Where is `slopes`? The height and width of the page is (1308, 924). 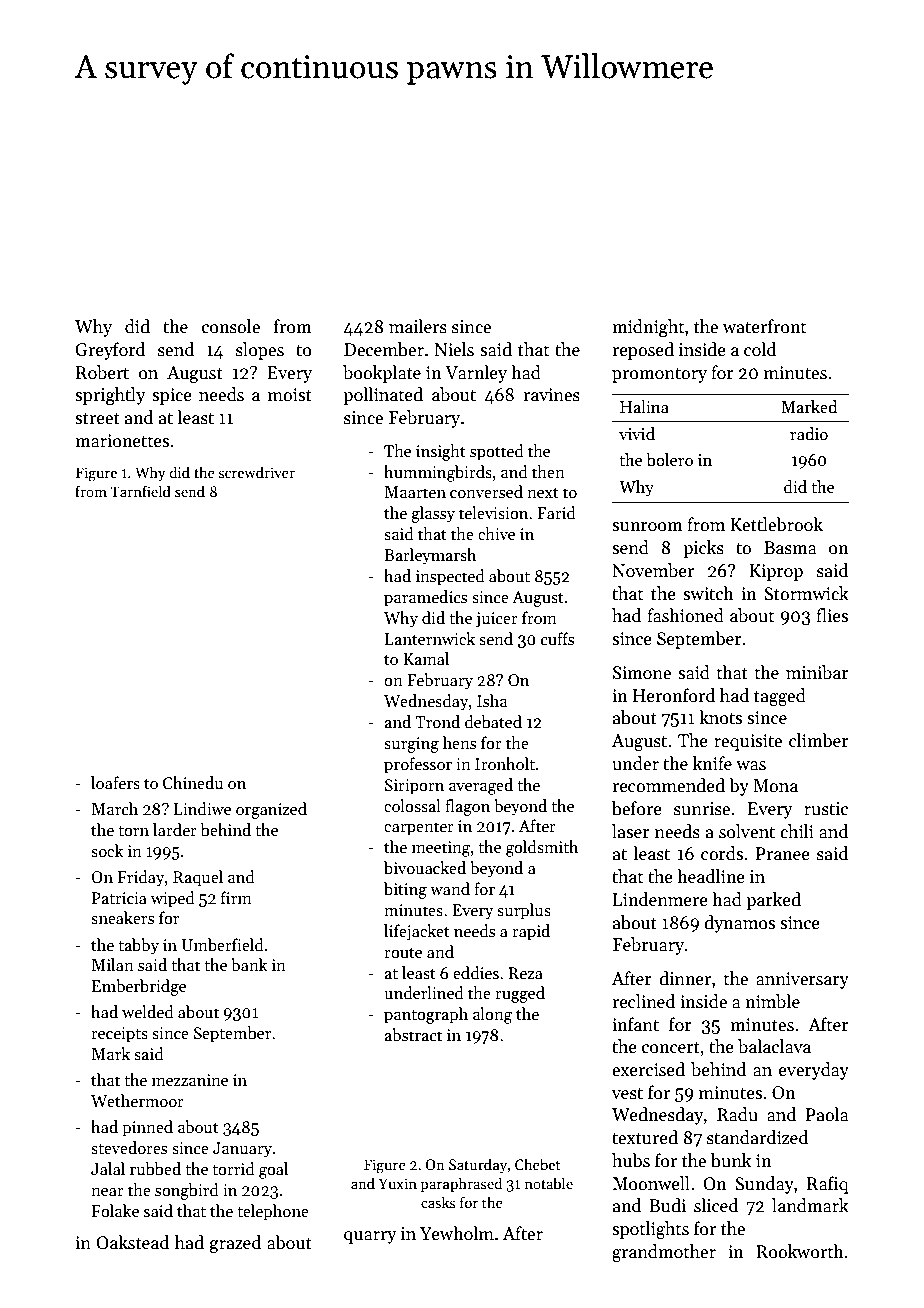 slopes is located at coordinates (260, 351).
